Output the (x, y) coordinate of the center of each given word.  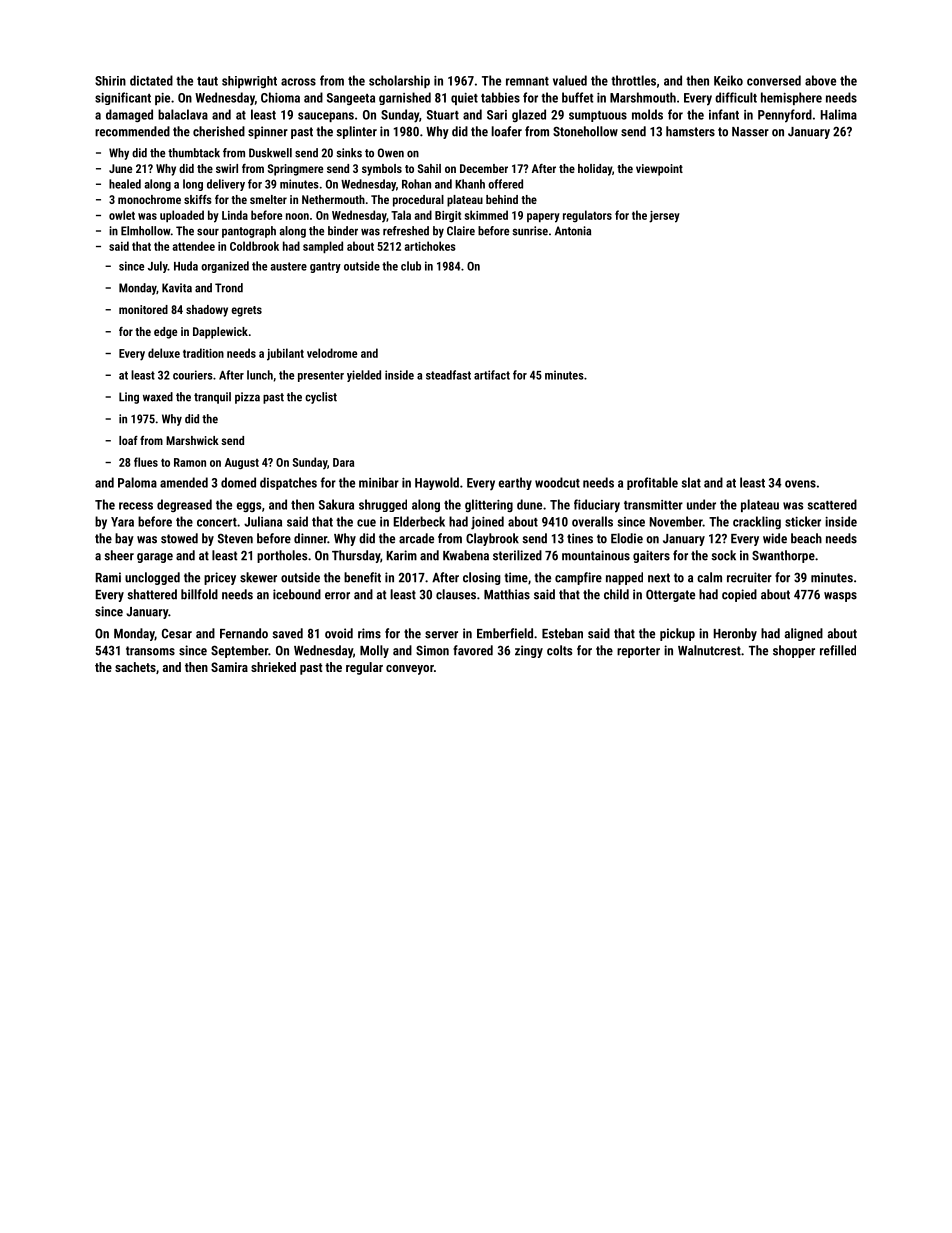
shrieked (273, 667)
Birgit (448, 217)
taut (207, 81)
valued (570, 80)
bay (124, 539)
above (820, 80)
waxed (158, 397)
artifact (492, 375)
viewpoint (659, 170)
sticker (803, 521)
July (158, 267)
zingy (529, 651)
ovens (800, 484)
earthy (515, 483)
